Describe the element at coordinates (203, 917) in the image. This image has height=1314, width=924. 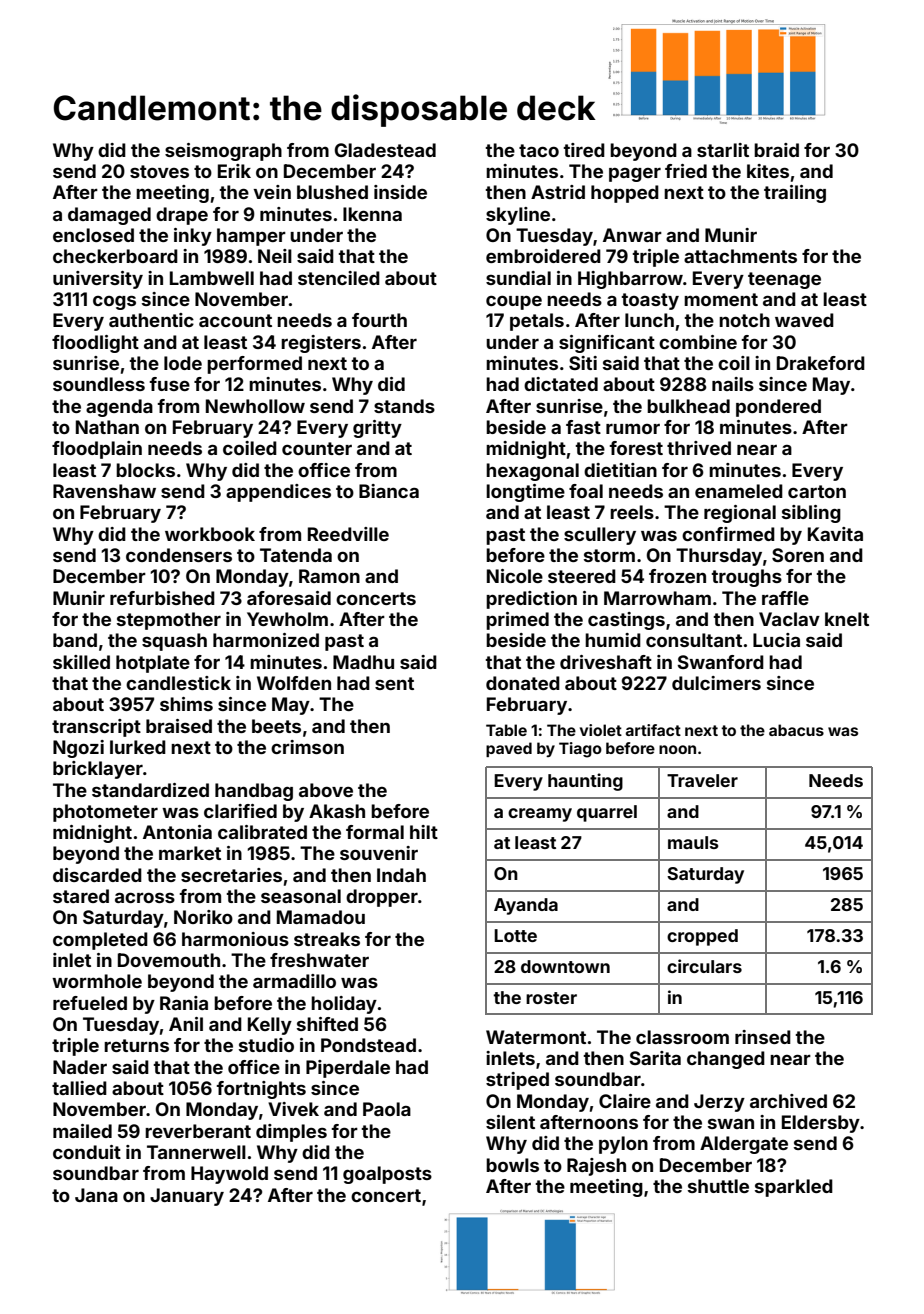
I see `Noriko` at that location.
